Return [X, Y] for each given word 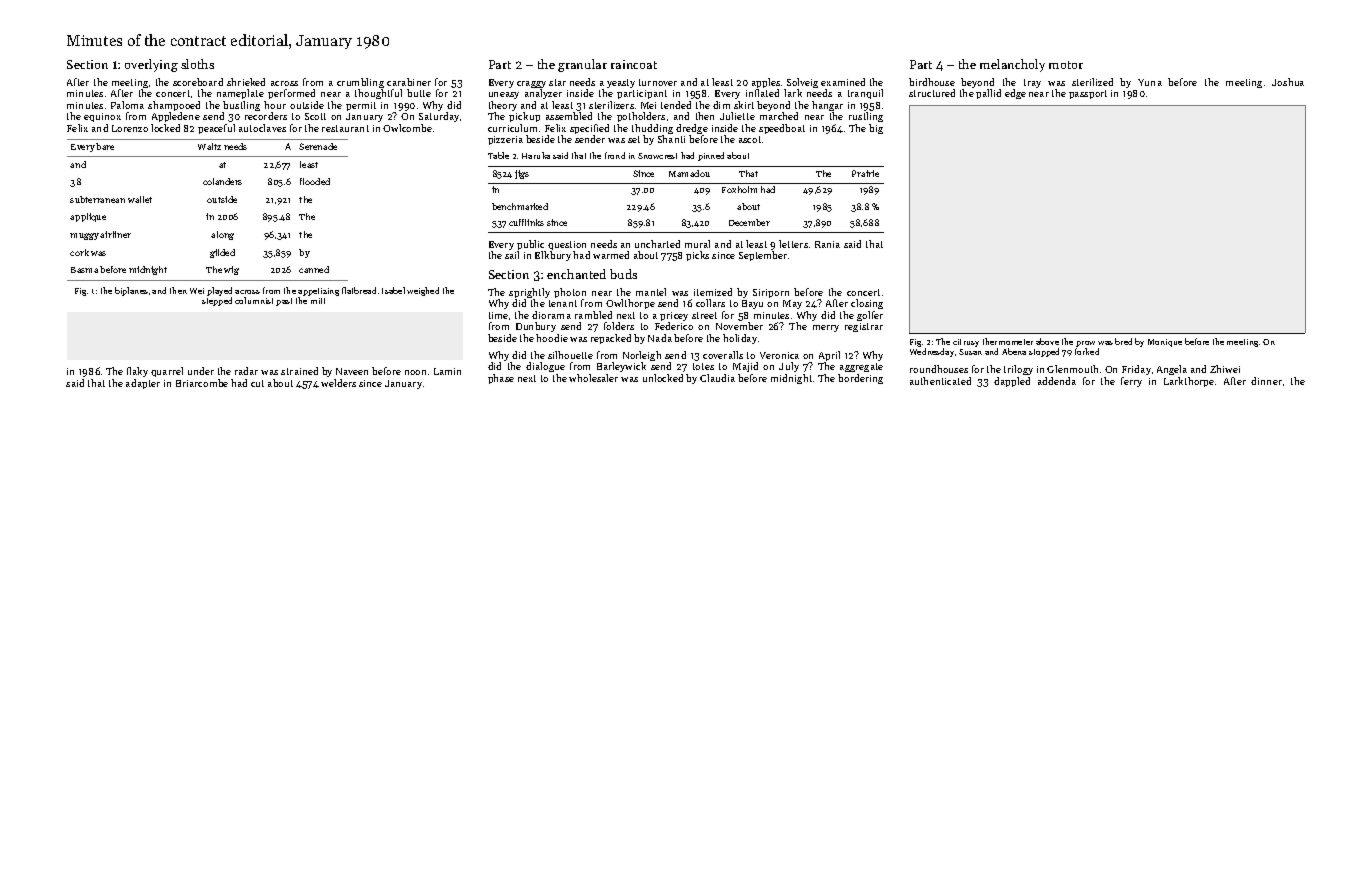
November [739, 326]
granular [582, 65]
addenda [1057, 381]
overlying [151, 65]
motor [1066, 65]
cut [257, 383]
